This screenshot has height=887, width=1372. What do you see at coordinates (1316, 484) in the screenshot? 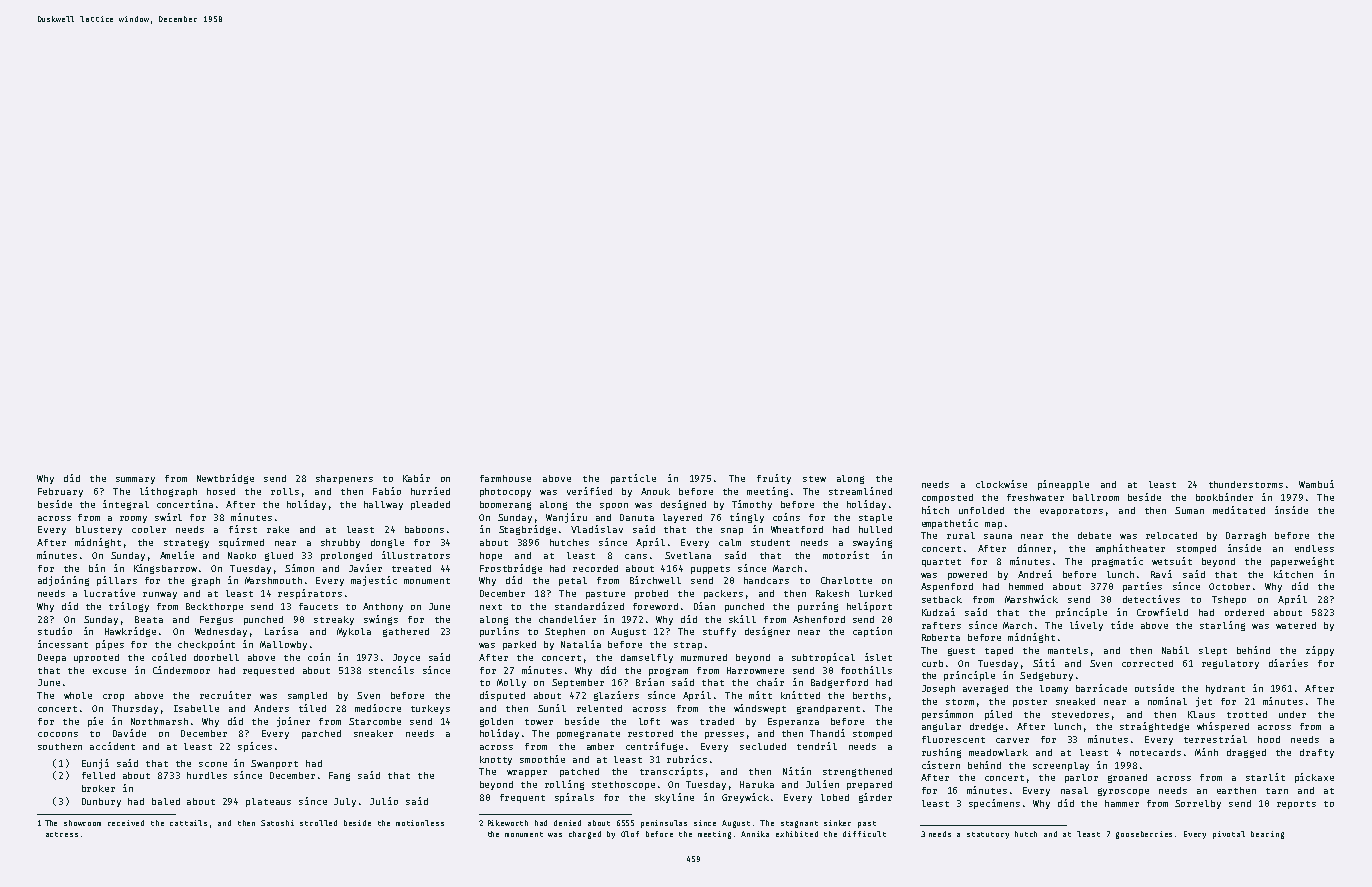
I see `Wambui` at bounding box center [1316, 484].
